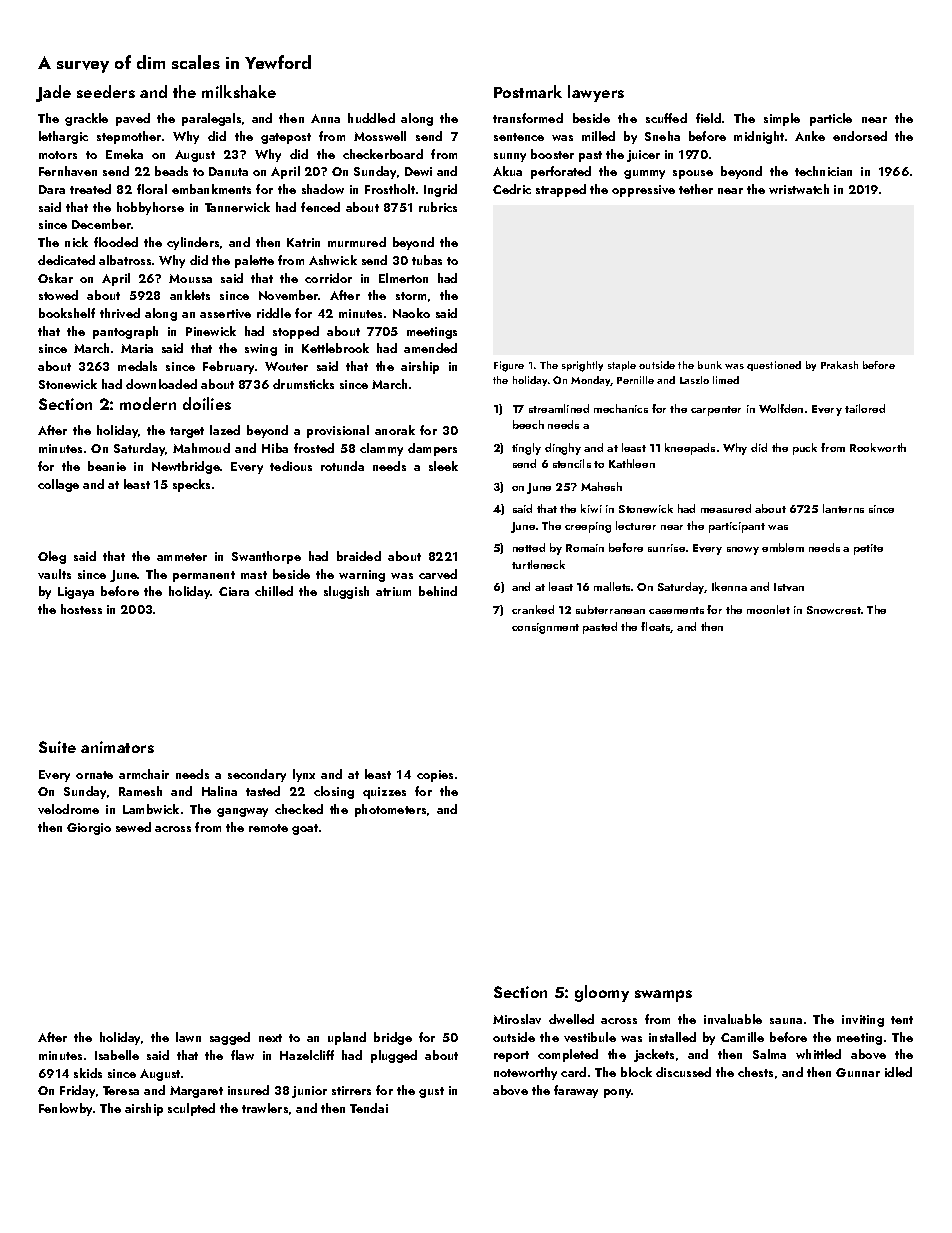  What do you see at coordinates (858, 1072) in the image?
I see `Gunnar` at bounding box center [858, 1072].
